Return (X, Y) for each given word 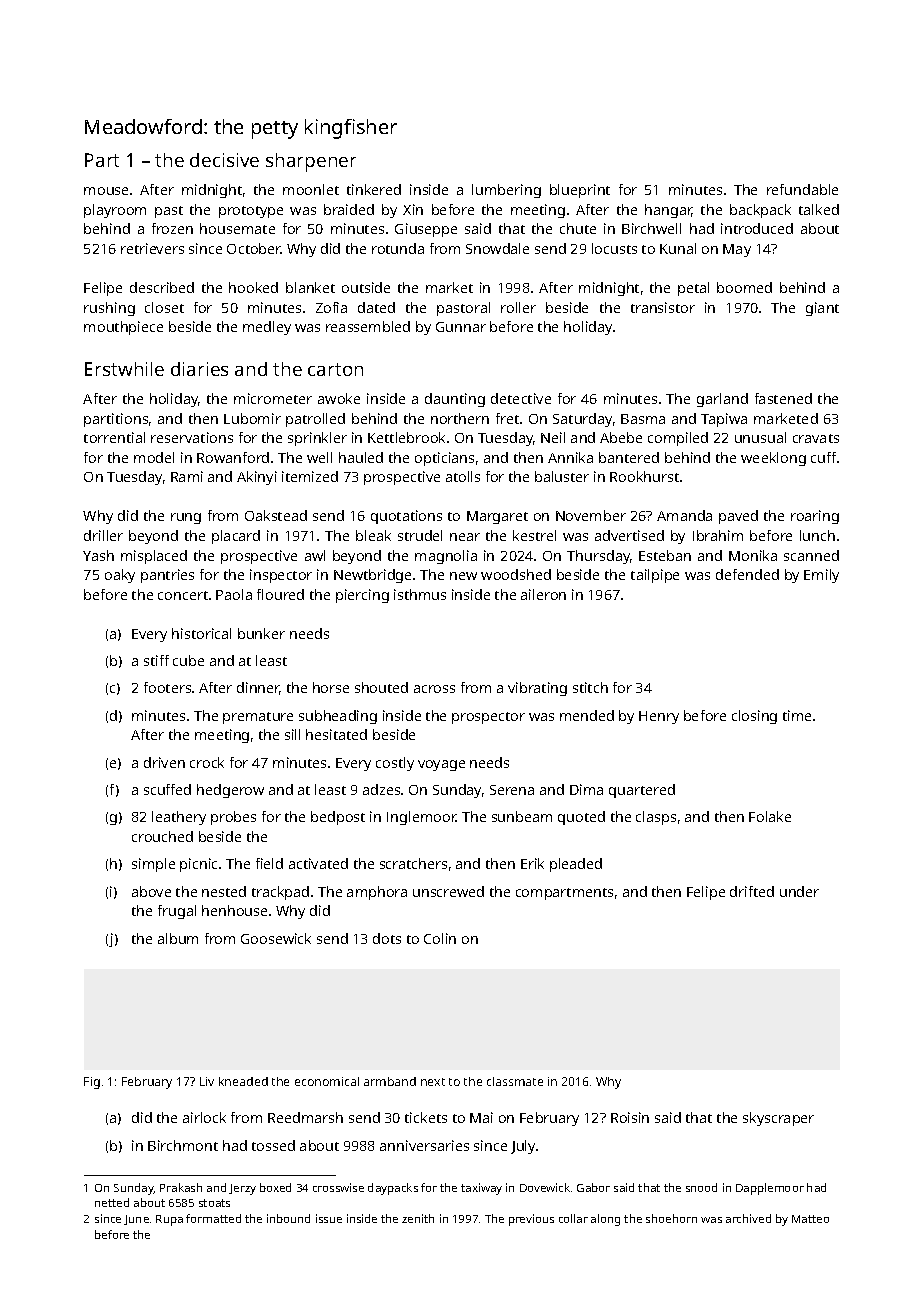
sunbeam (522, 816)
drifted (752, 891)
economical (327, 1081)
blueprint (580, 191)
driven (164, 762)
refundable (802, 189)
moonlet (311, 189)
